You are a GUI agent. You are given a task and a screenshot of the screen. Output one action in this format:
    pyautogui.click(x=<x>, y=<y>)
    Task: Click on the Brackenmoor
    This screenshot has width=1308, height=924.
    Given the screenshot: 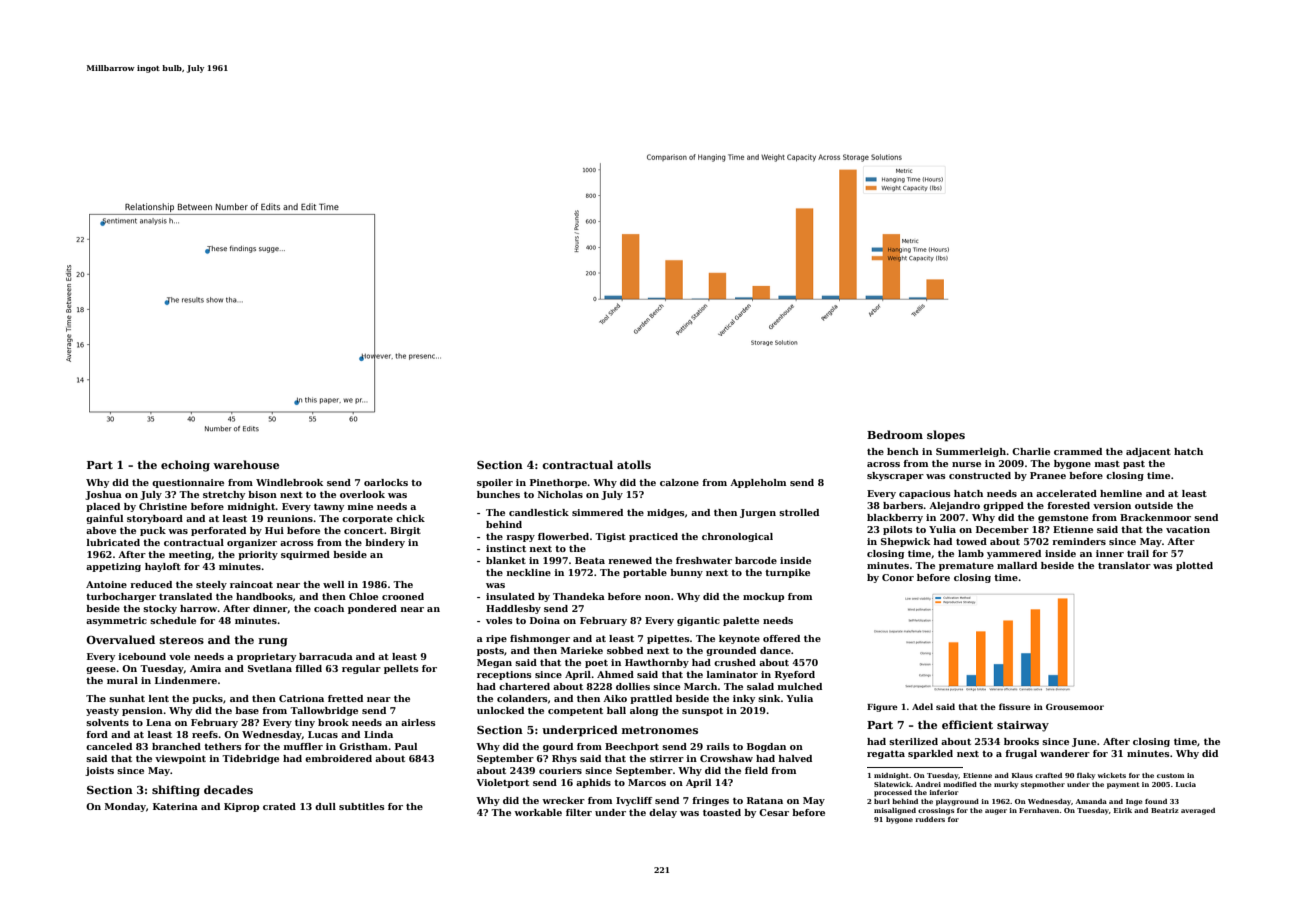 What is the action you would take?
    pyautogui.click(x=1155, y=517)
